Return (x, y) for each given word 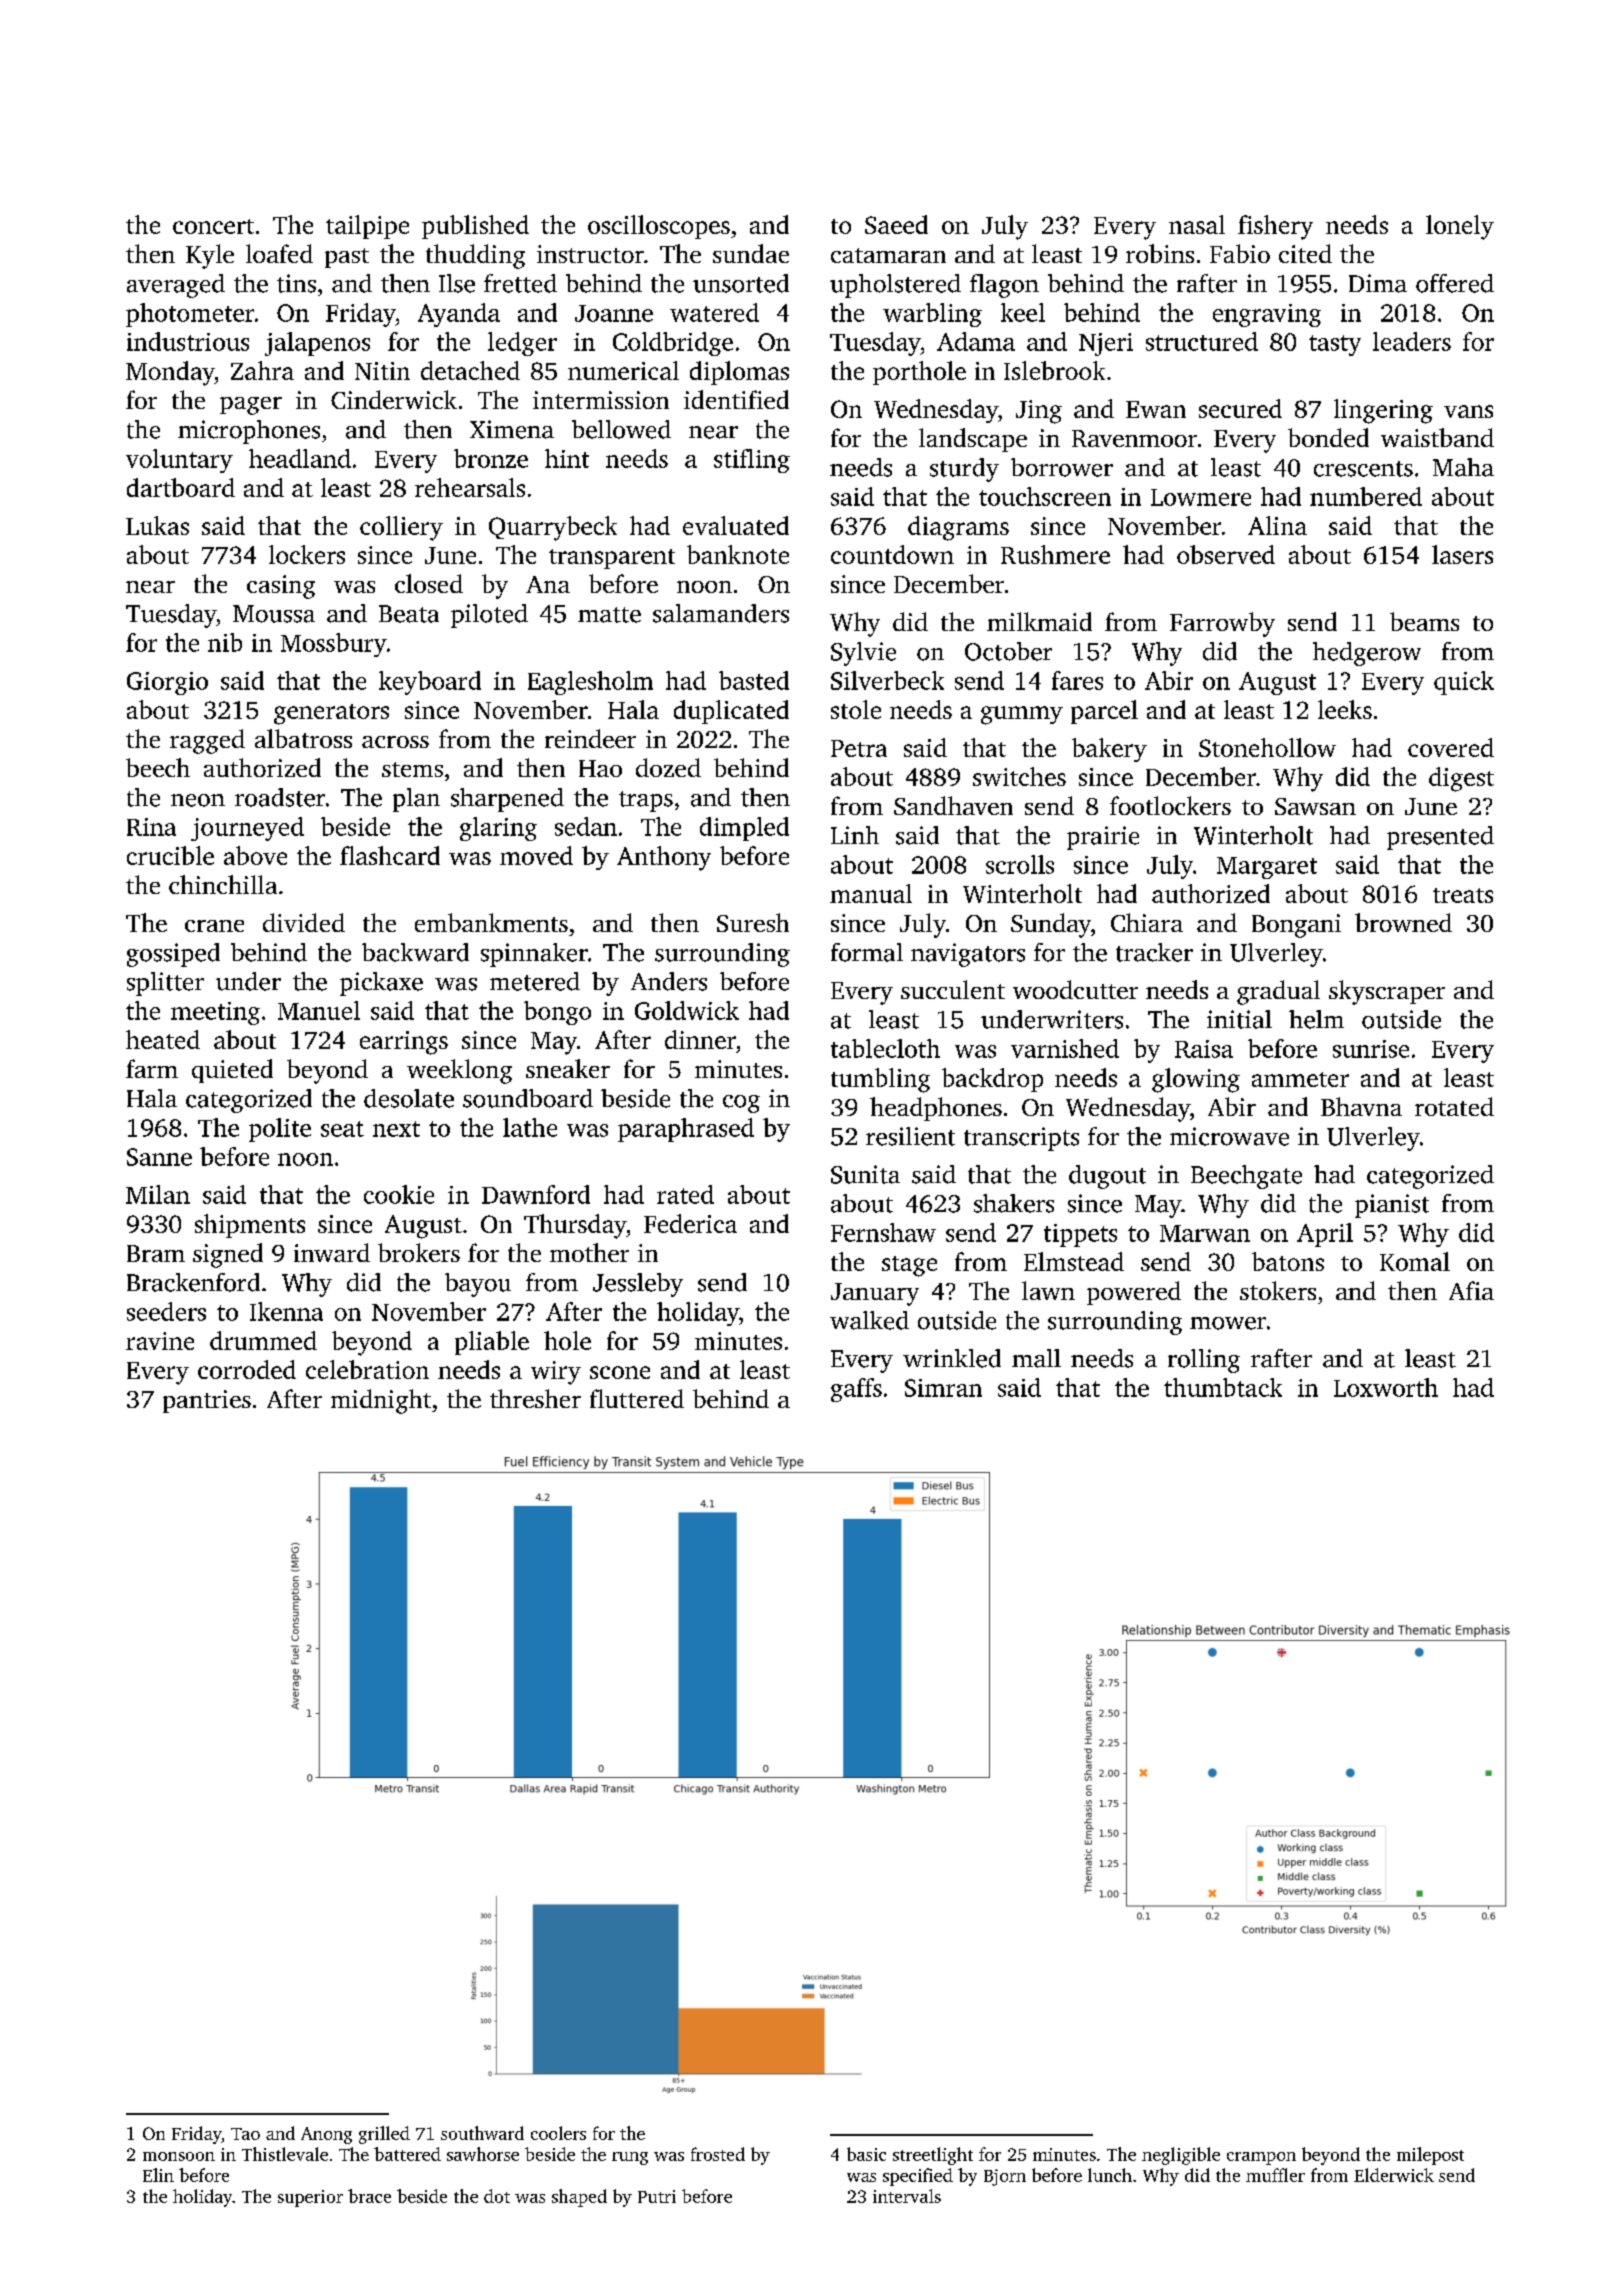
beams (1424, 621)
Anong (326, 2135)
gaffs (856, 1390)
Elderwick (1394, 2175)
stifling (752, 461)
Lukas (157, 525)
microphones (249, 432)
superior (310, 2198)
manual (871, 893)
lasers (1462, 554)
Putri (657, 2196)
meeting (215, 1013)
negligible (1181, 2156)
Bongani (1296, 926)
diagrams (958, 528)
